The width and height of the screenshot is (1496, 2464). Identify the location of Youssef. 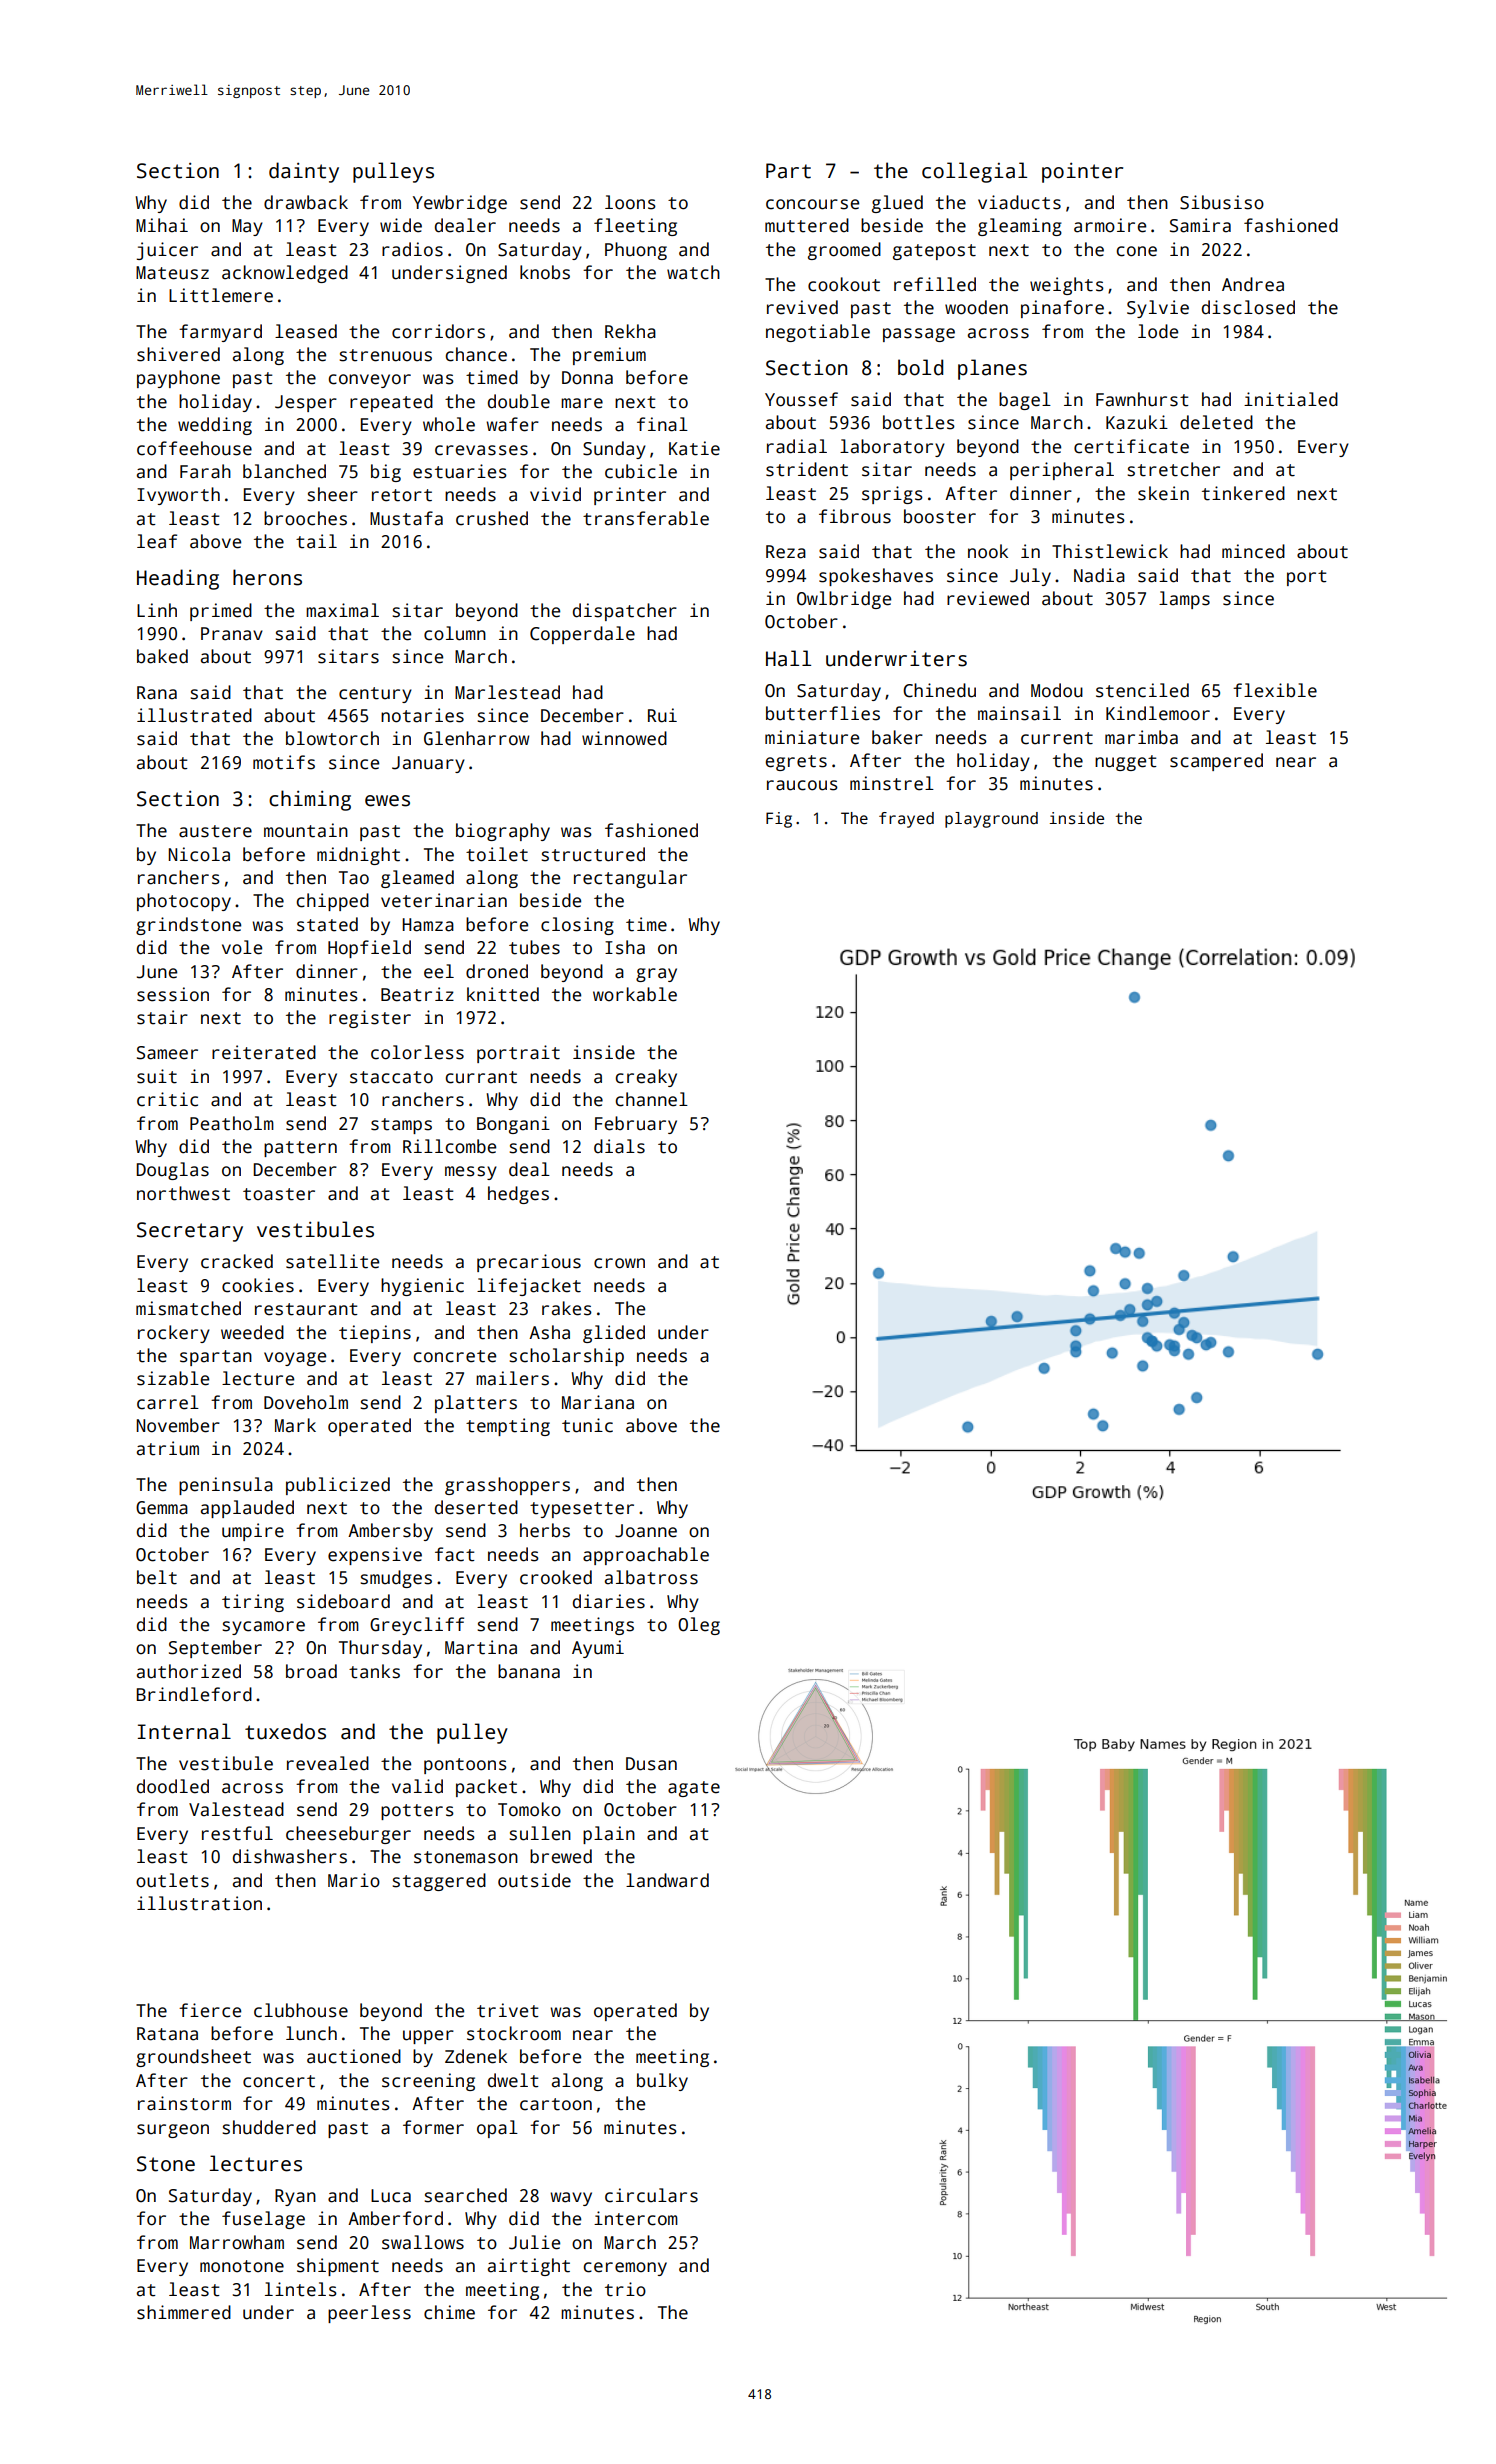
(801, 399).
